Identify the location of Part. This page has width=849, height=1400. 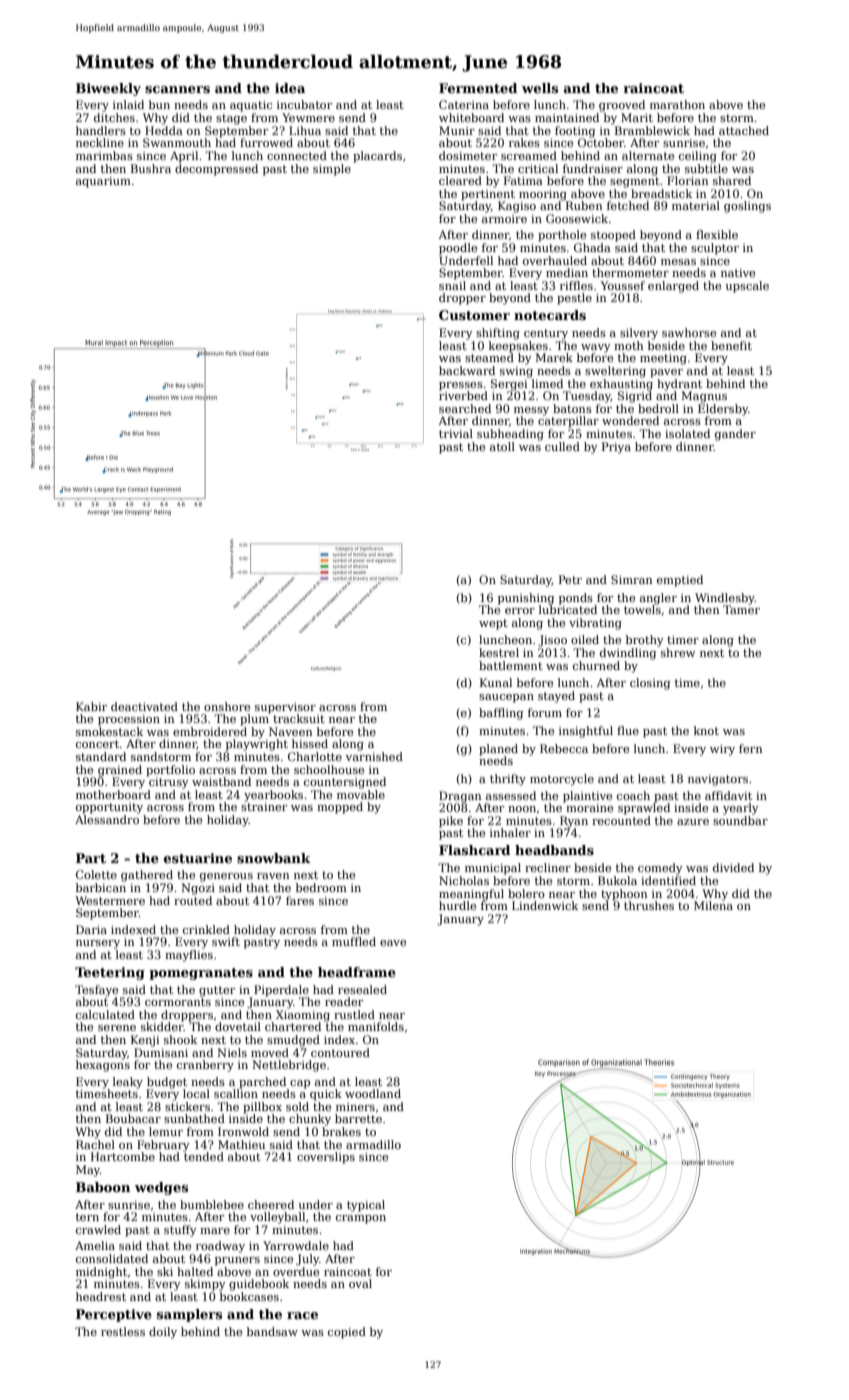
(91, 858).
